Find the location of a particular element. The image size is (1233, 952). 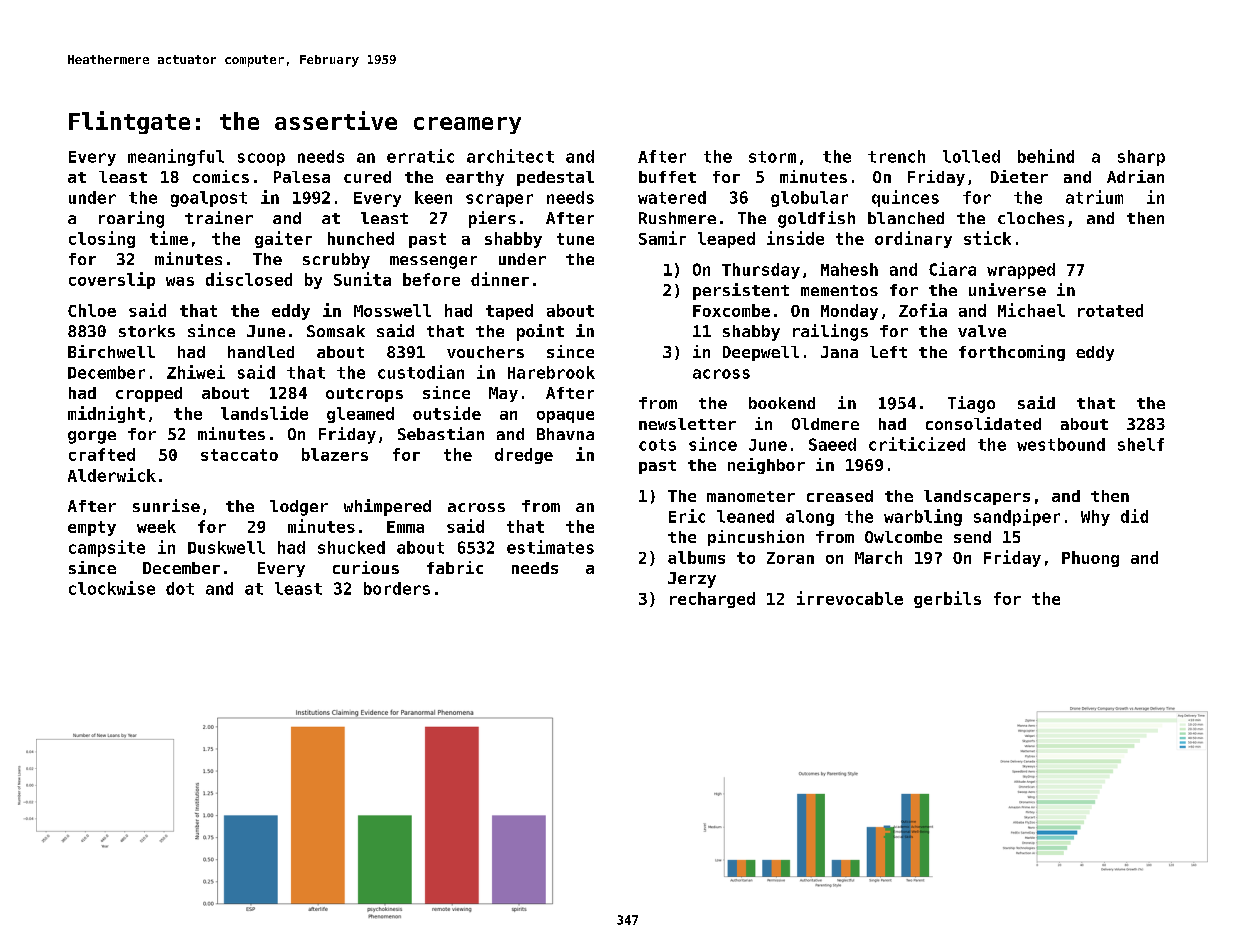

cloches is located at coordinates (1031, 218).
